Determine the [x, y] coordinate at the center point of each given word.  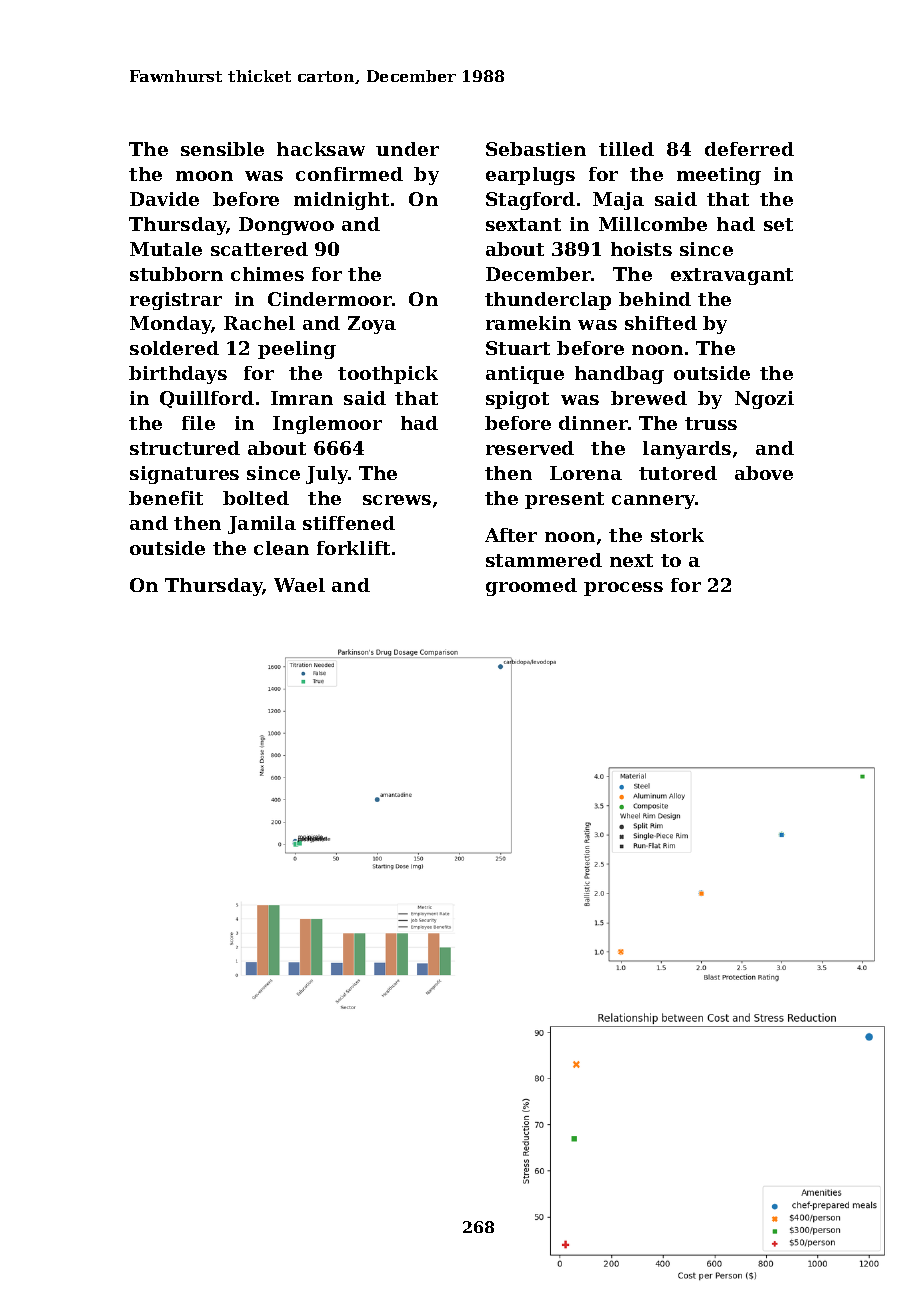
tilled [626, 149]
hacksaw [321, 149]
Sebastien [536, 149]
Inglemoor [327, 425]
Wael [299, 585]
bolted [256, 498]
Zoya [372, 325]
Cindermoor [330, 299]
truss [711, 423]
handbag [619, 375]
